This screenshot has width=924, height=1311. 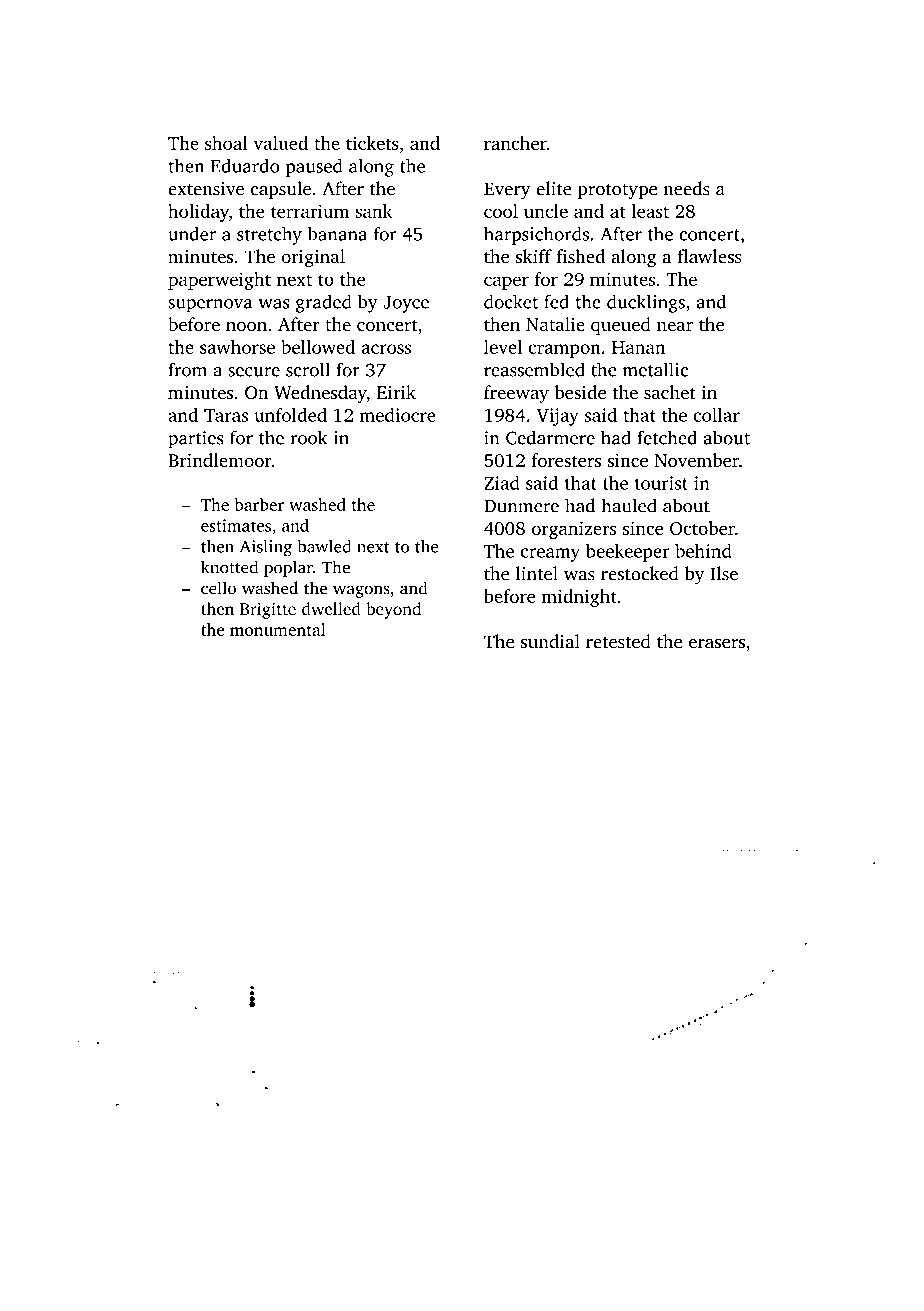 I want to click on Brindlemoor, so click(x=220, y=460).
